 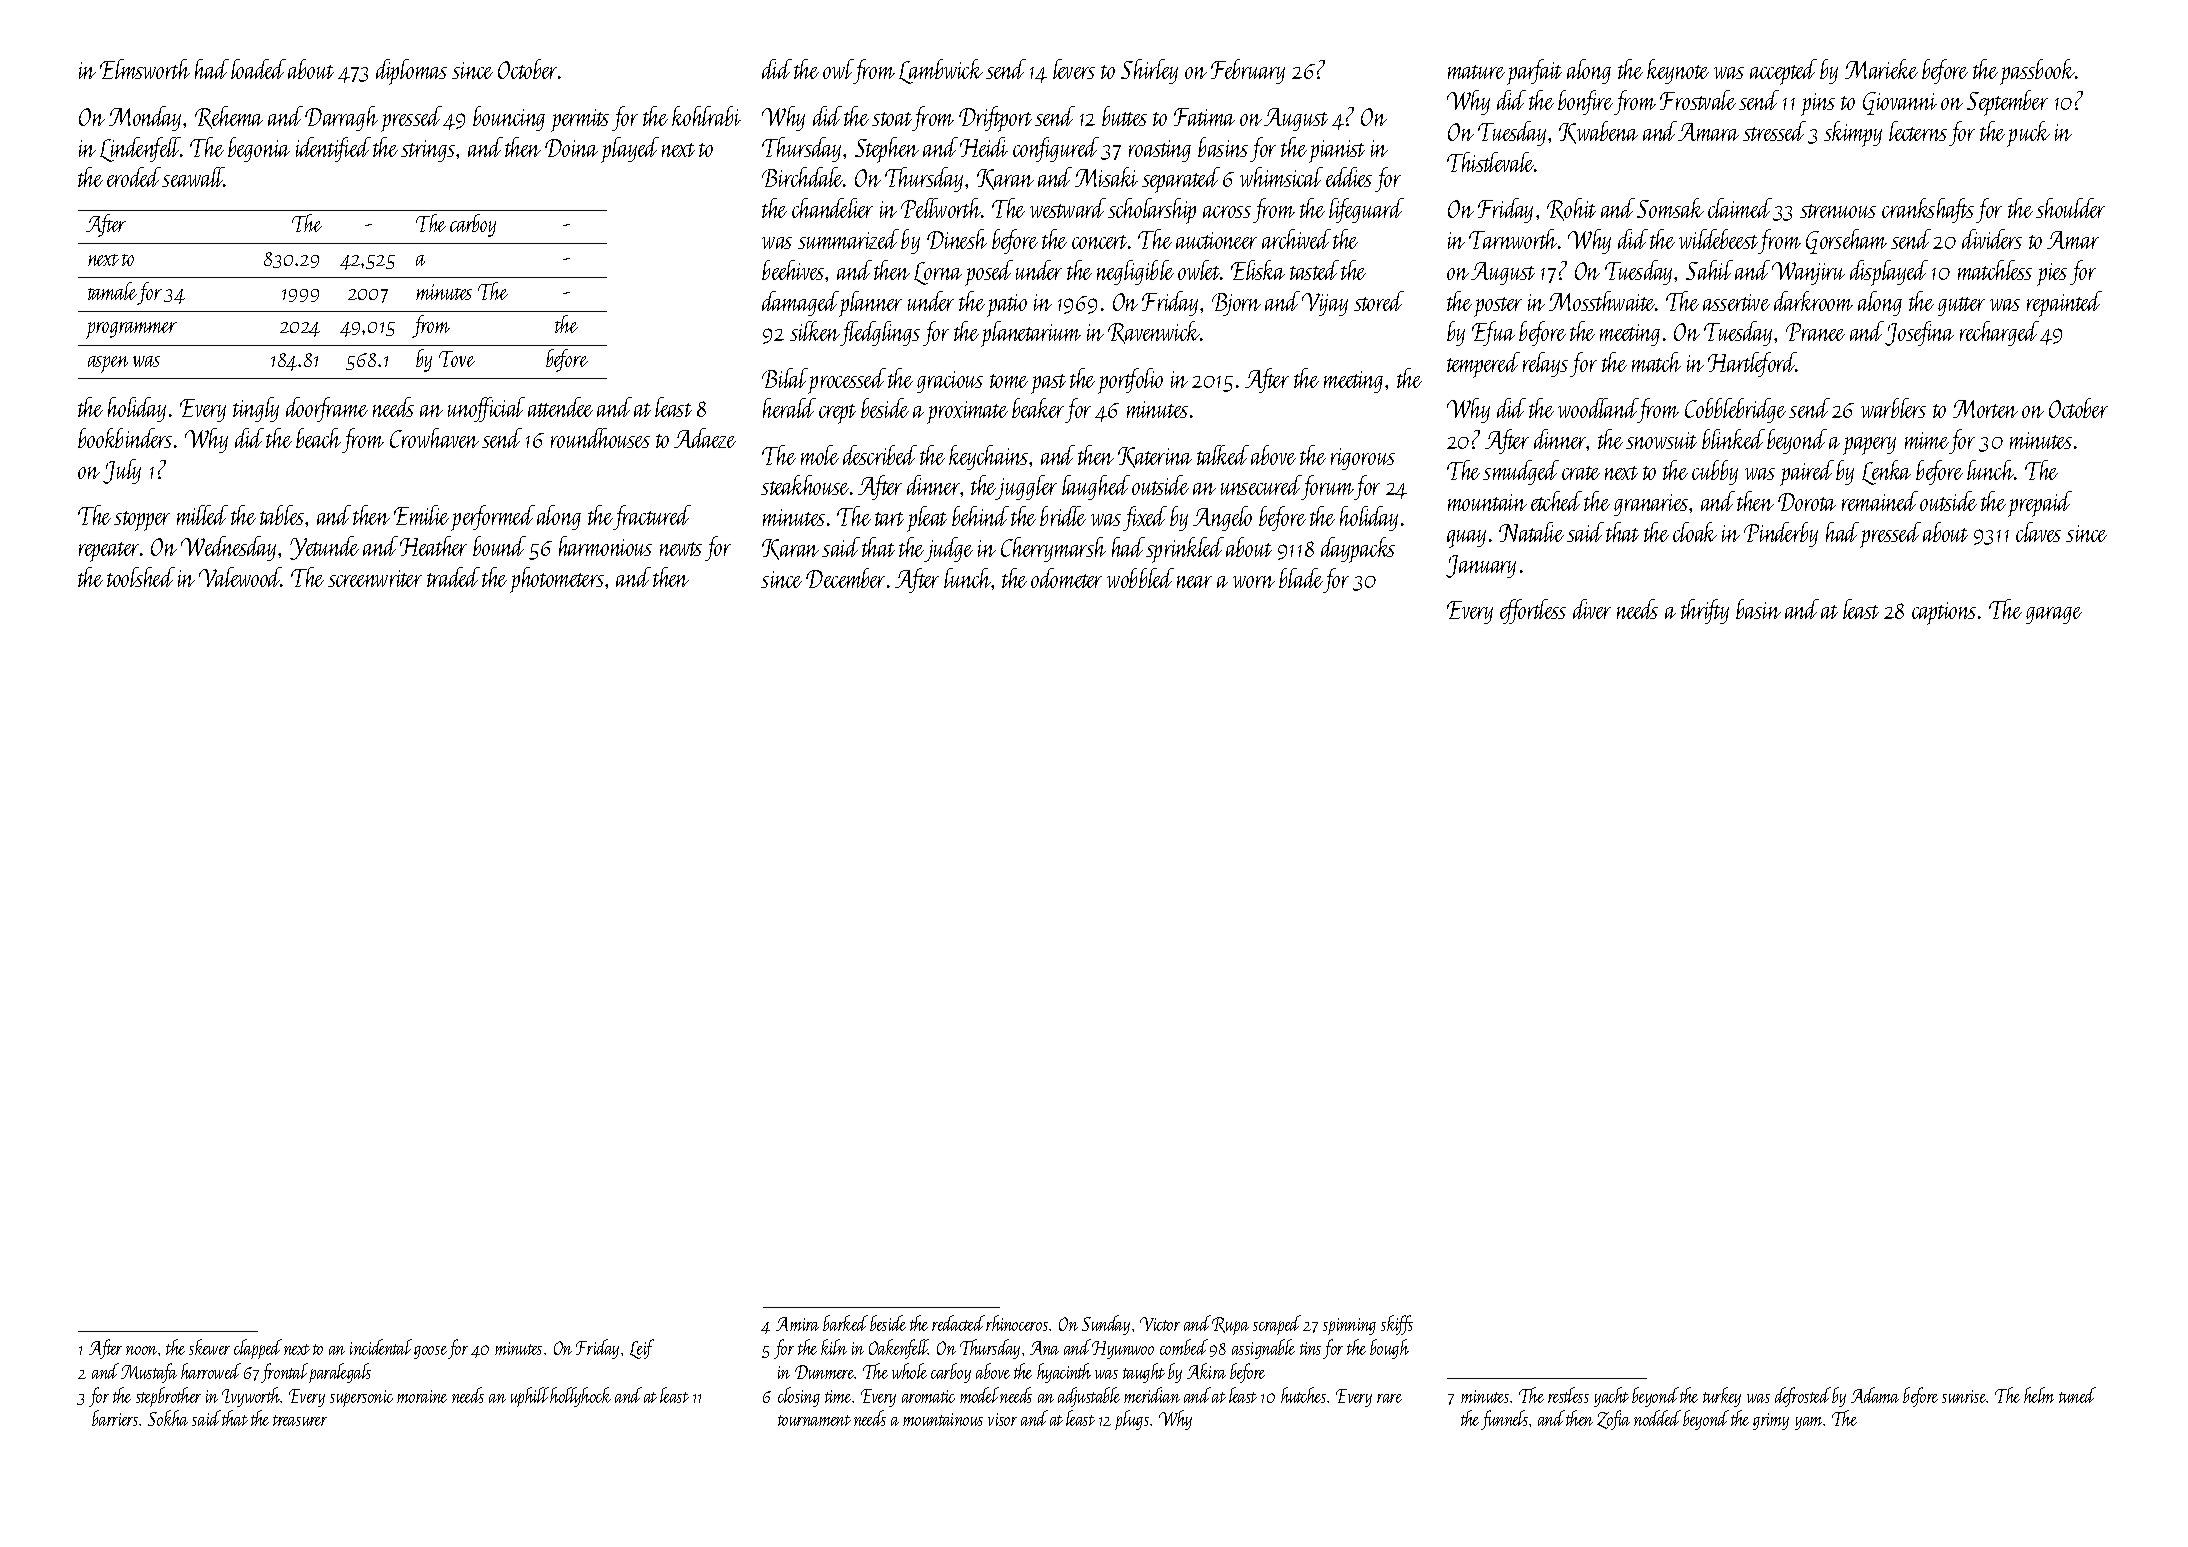 What do you see at coordinates (1881, 69) in the image?
I see `Marieke` at bounding box center [1881, 69].
